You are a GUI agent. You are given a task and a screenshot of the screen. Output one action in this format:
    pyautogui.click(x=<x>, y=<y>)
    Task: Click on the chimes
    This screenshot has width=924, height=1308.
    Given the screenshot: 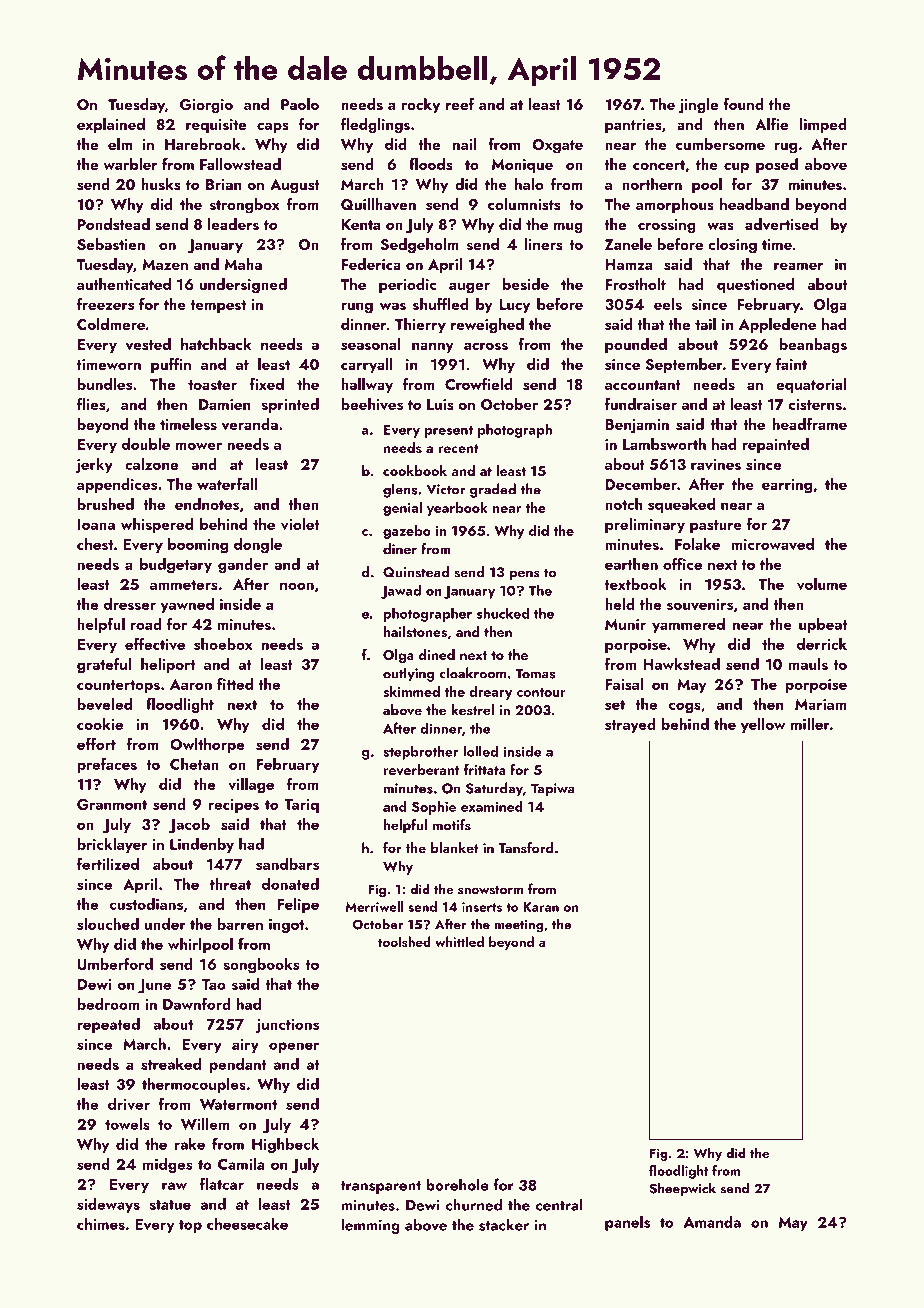 What is the action you would take?
    pyautogui.click(x=101, y=1224)
